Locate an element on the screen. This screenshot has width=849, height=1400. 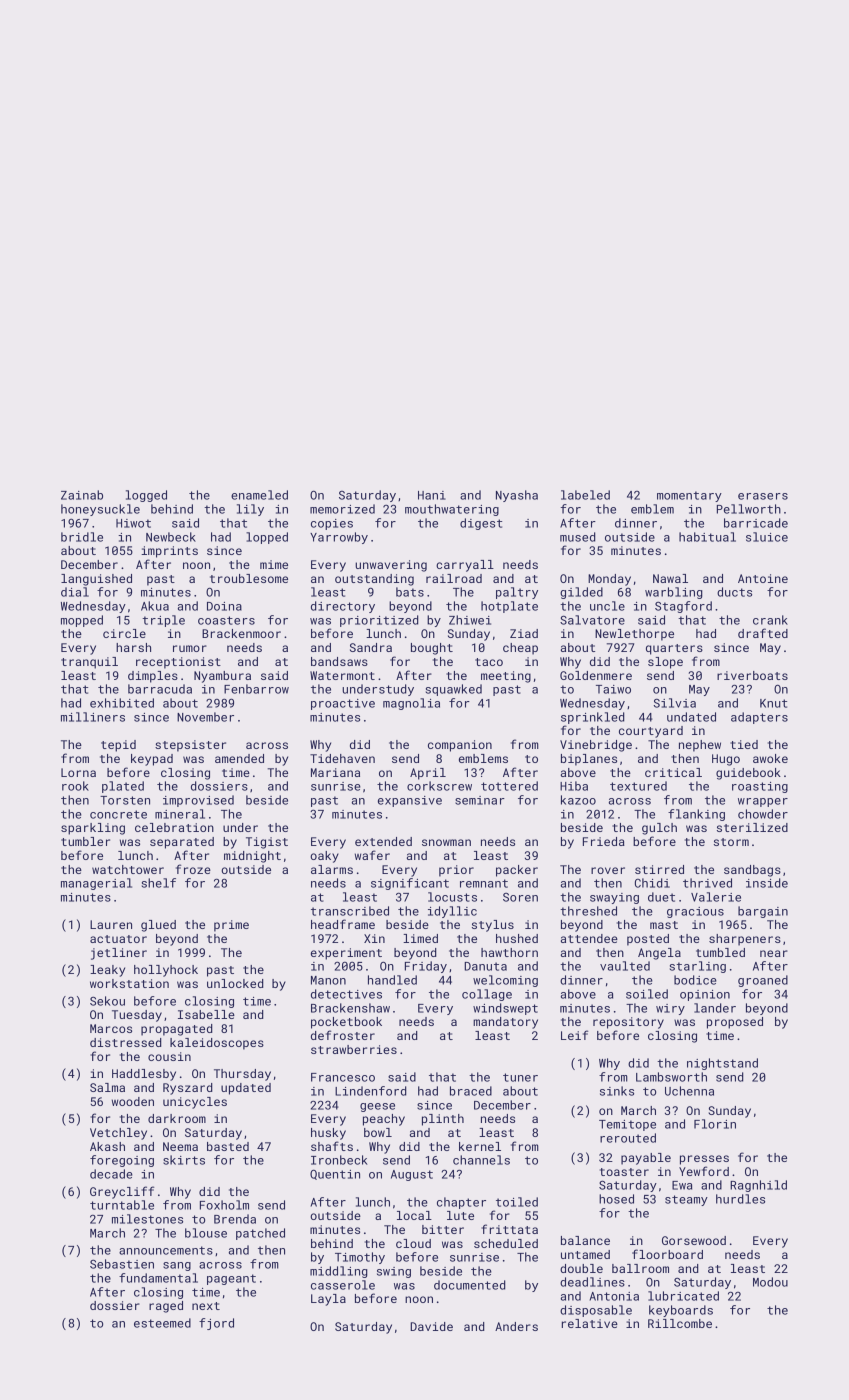
prime is located at coordinates (231, 926).
